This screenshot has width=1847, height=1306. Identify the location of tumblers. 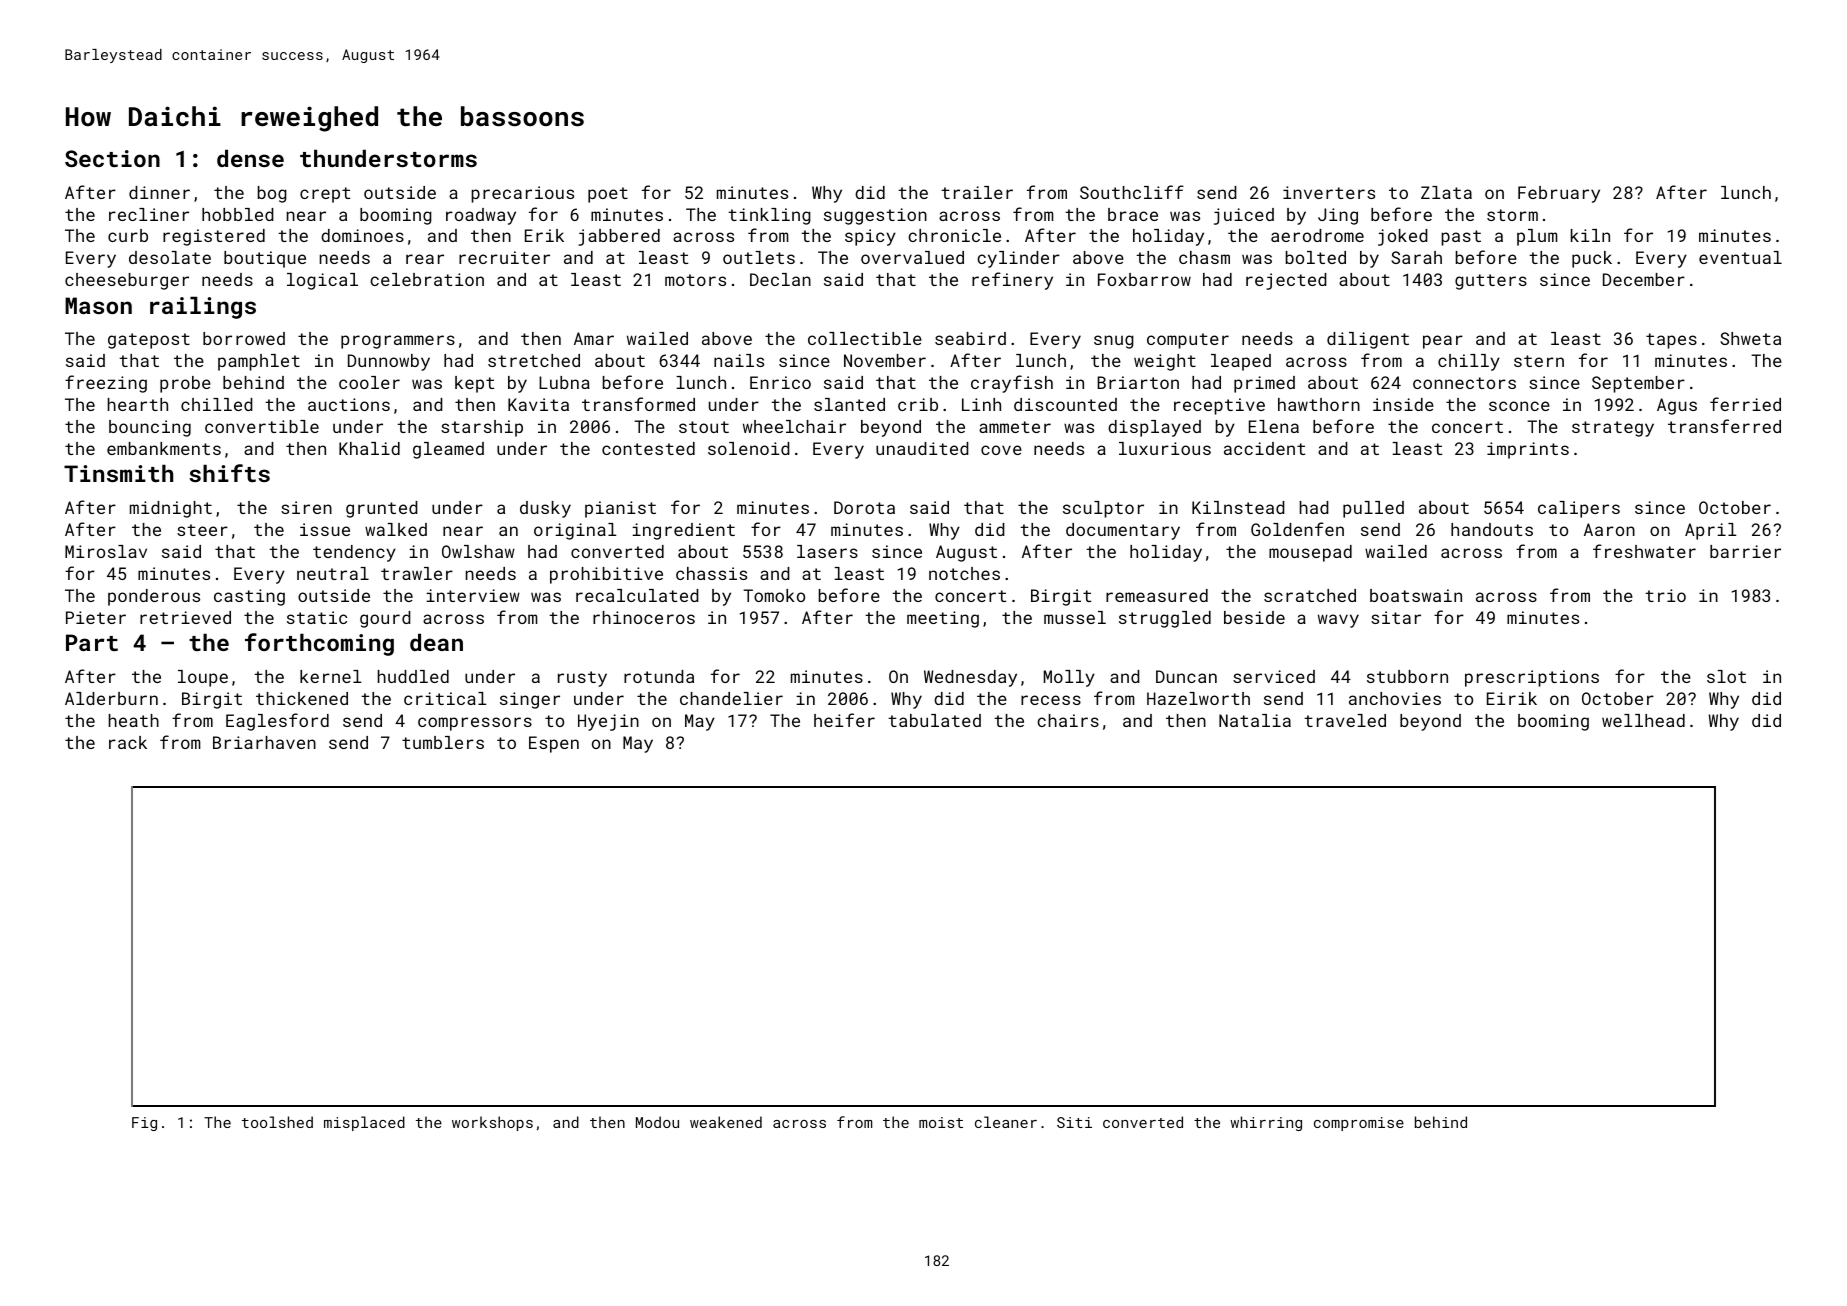
(443, 742).
